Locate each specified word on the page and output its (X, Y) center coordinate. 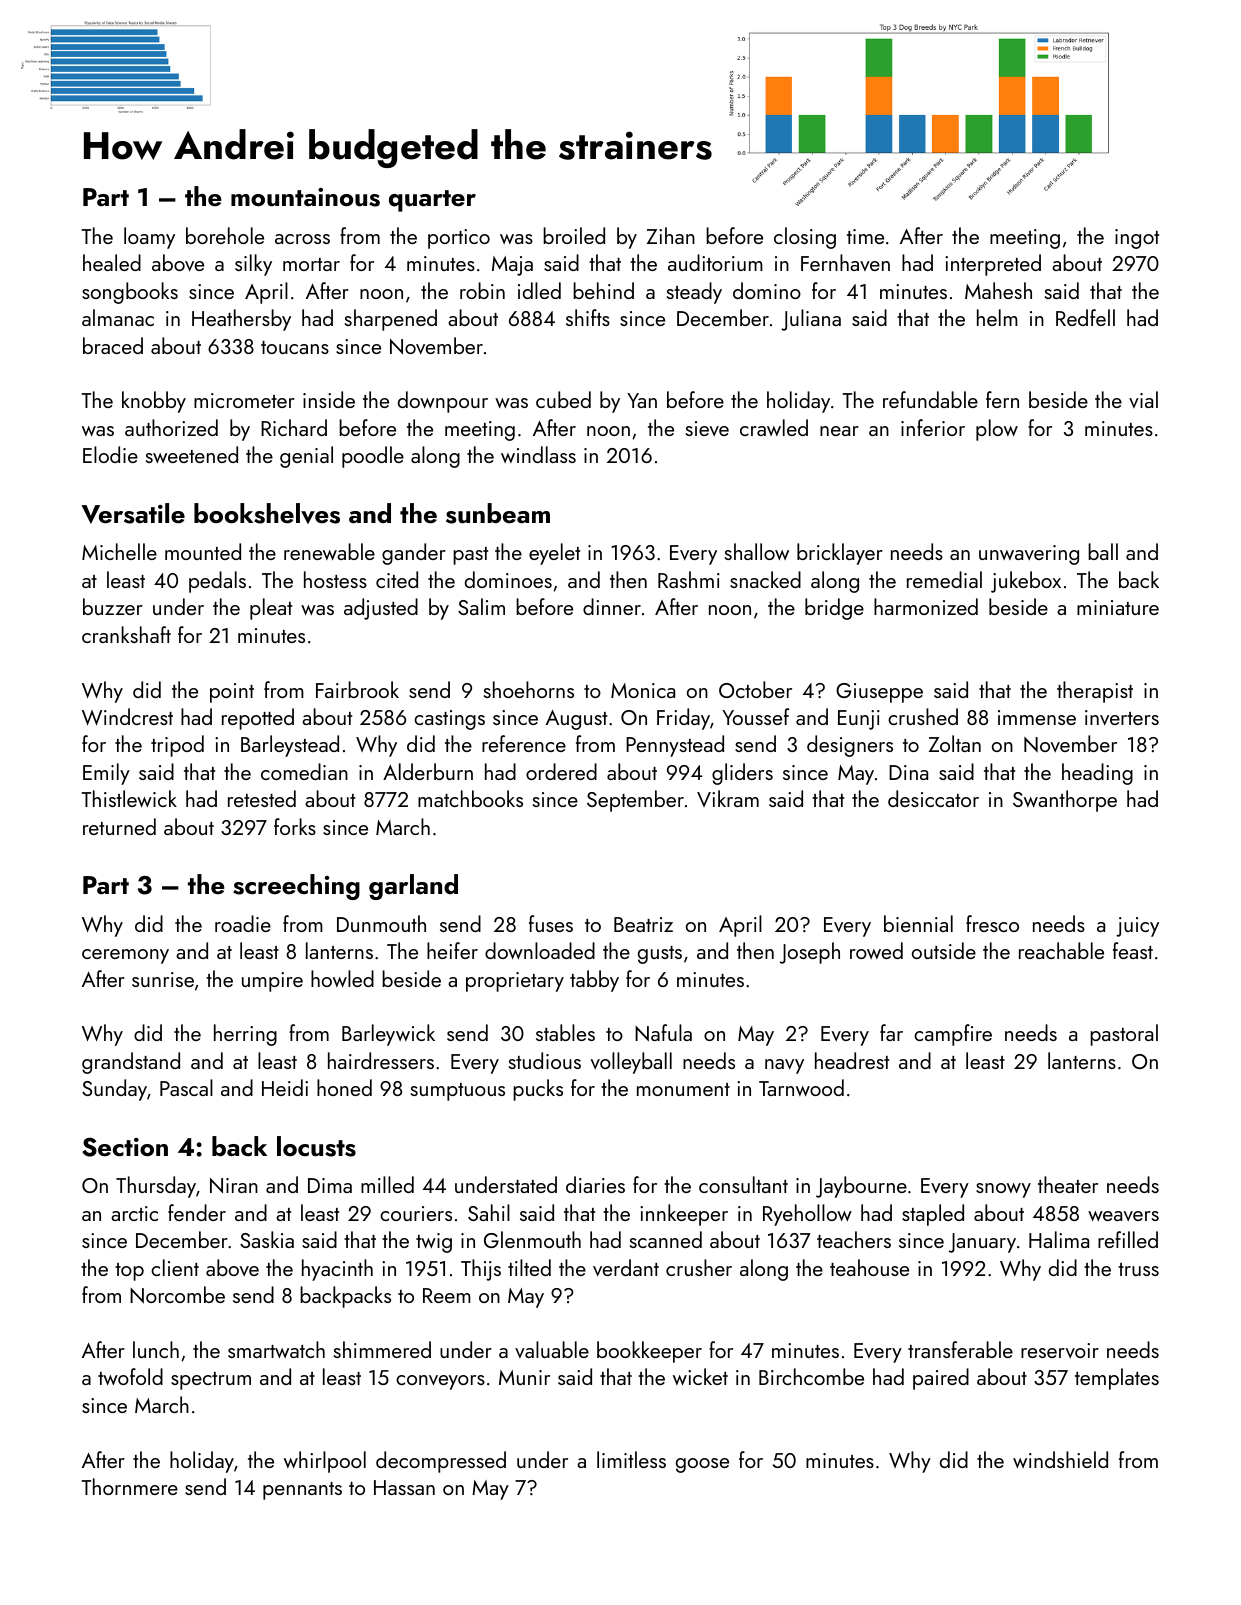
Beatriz (643, 924)
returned (119, 826)
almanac (118, 317)
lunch (156, 1349)
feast (1133, 950)
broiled (574, 235)
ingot (1137, 239)
